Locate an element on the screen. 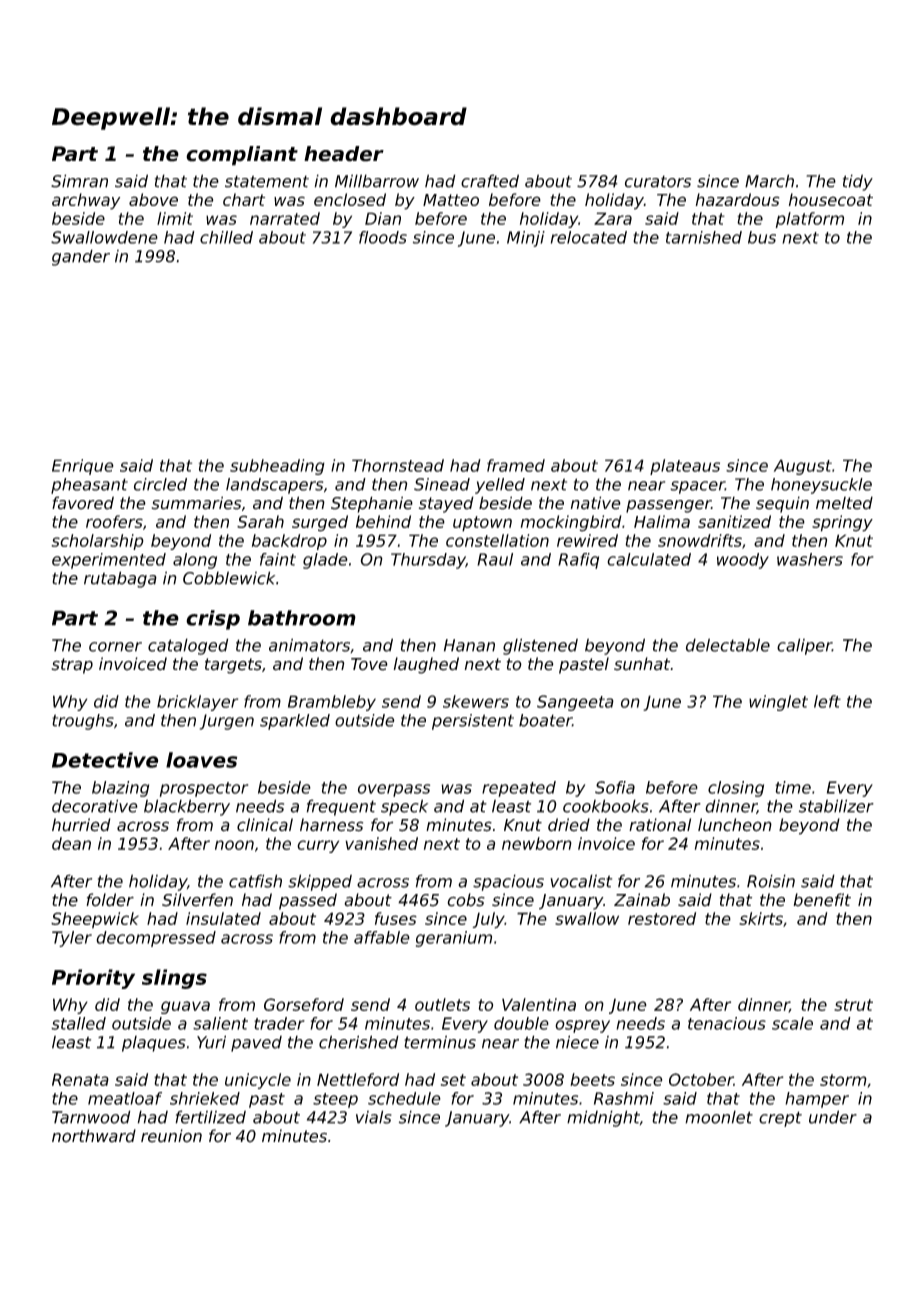  terminus is located at coordinates (440, 1042).
